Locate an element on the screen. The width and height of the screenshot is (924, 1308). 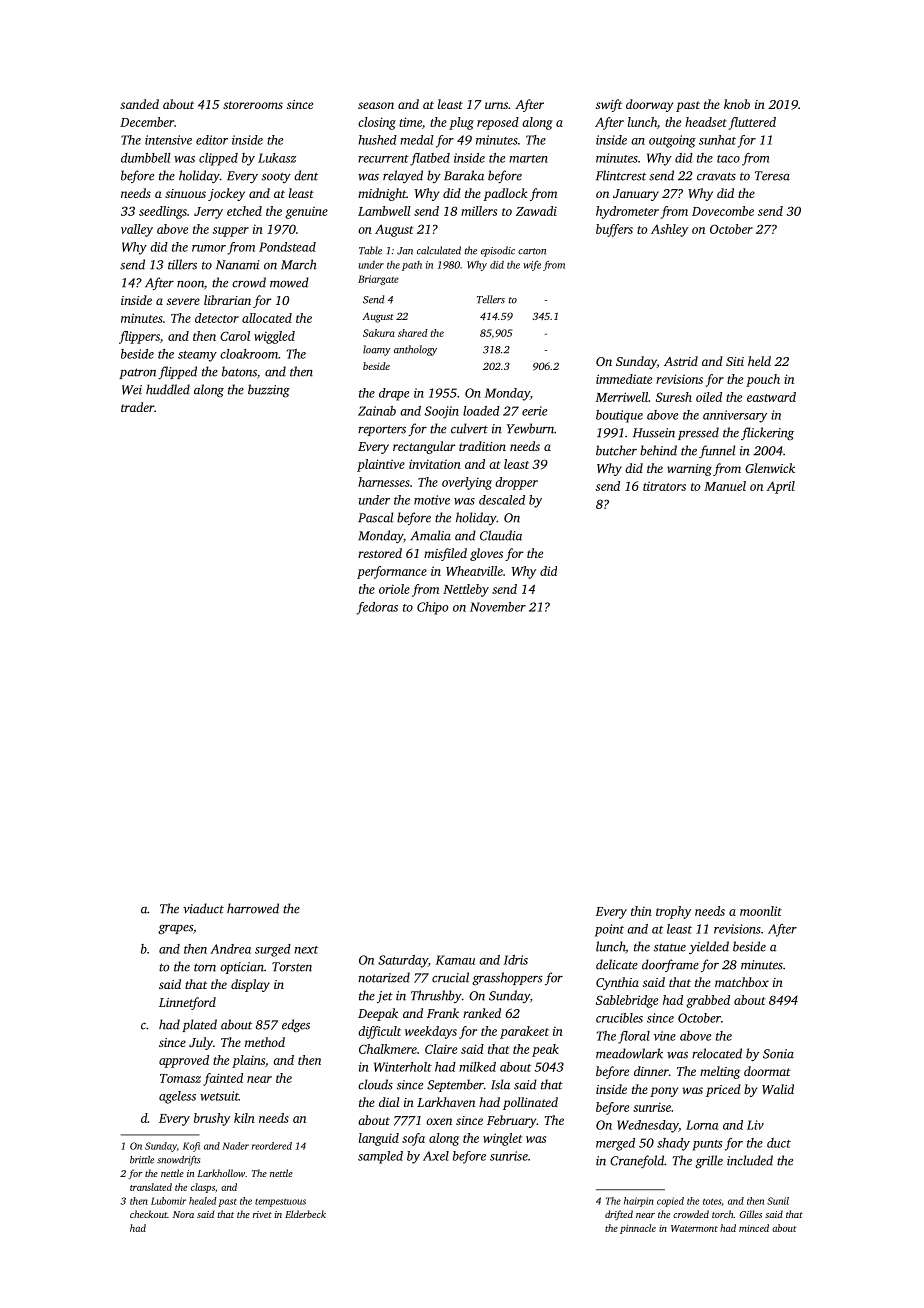
steamy is located at coordinates (197, 356).
